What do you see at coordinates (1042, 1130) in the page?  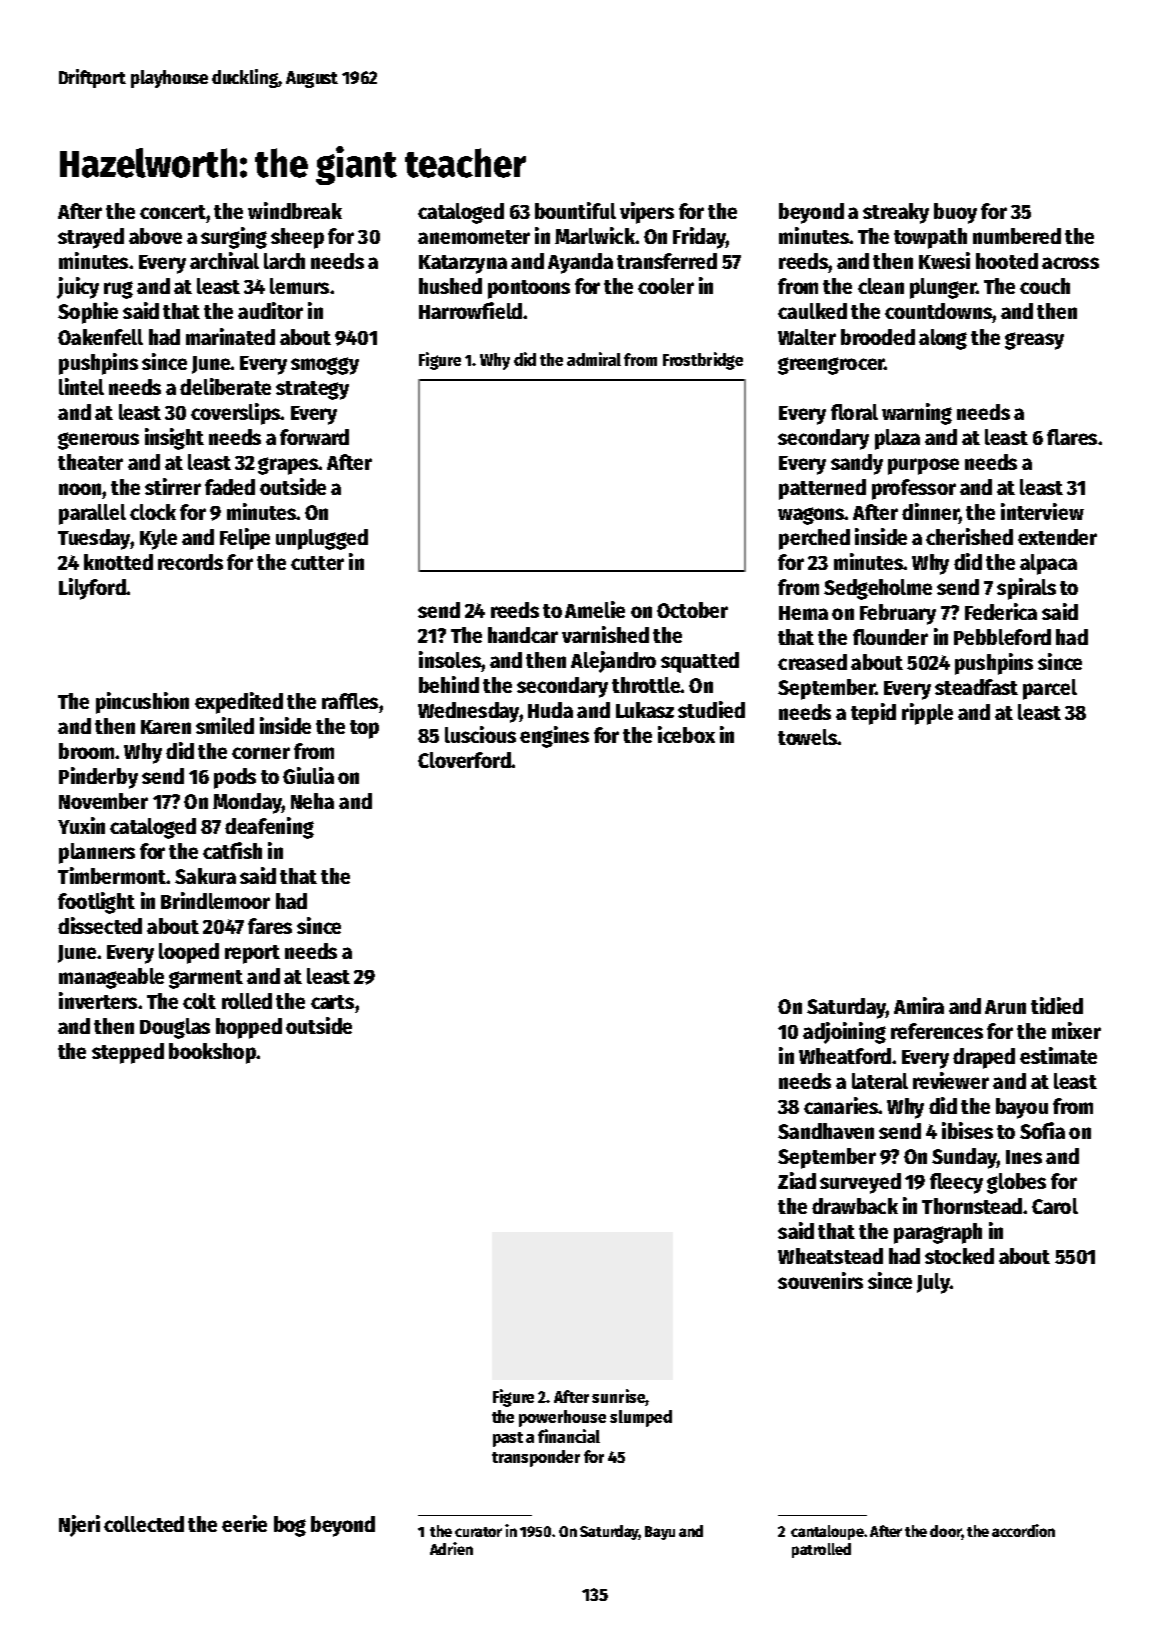 I see `Sofia` at bounding box center [1042, 1130].
